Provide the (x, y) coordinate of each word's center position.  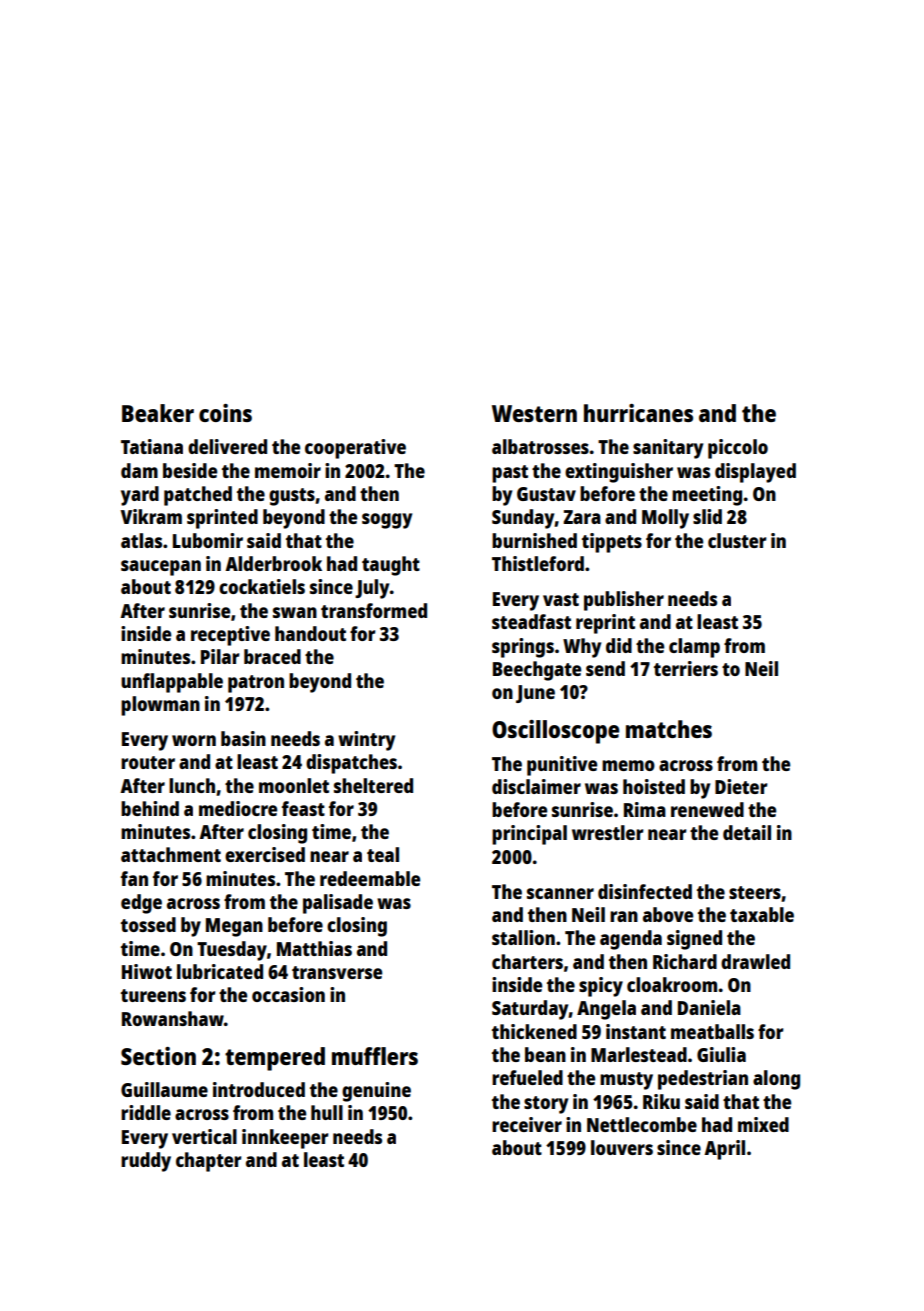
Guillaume (164, 1089)
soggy (387, 521)
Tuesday (232, 951)
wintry (366, 741)
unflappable (172, 683)
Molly (665, 519)
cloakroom (672, 984)
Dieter (741, 786)
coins (225, 413)
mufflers (375, 1056)
